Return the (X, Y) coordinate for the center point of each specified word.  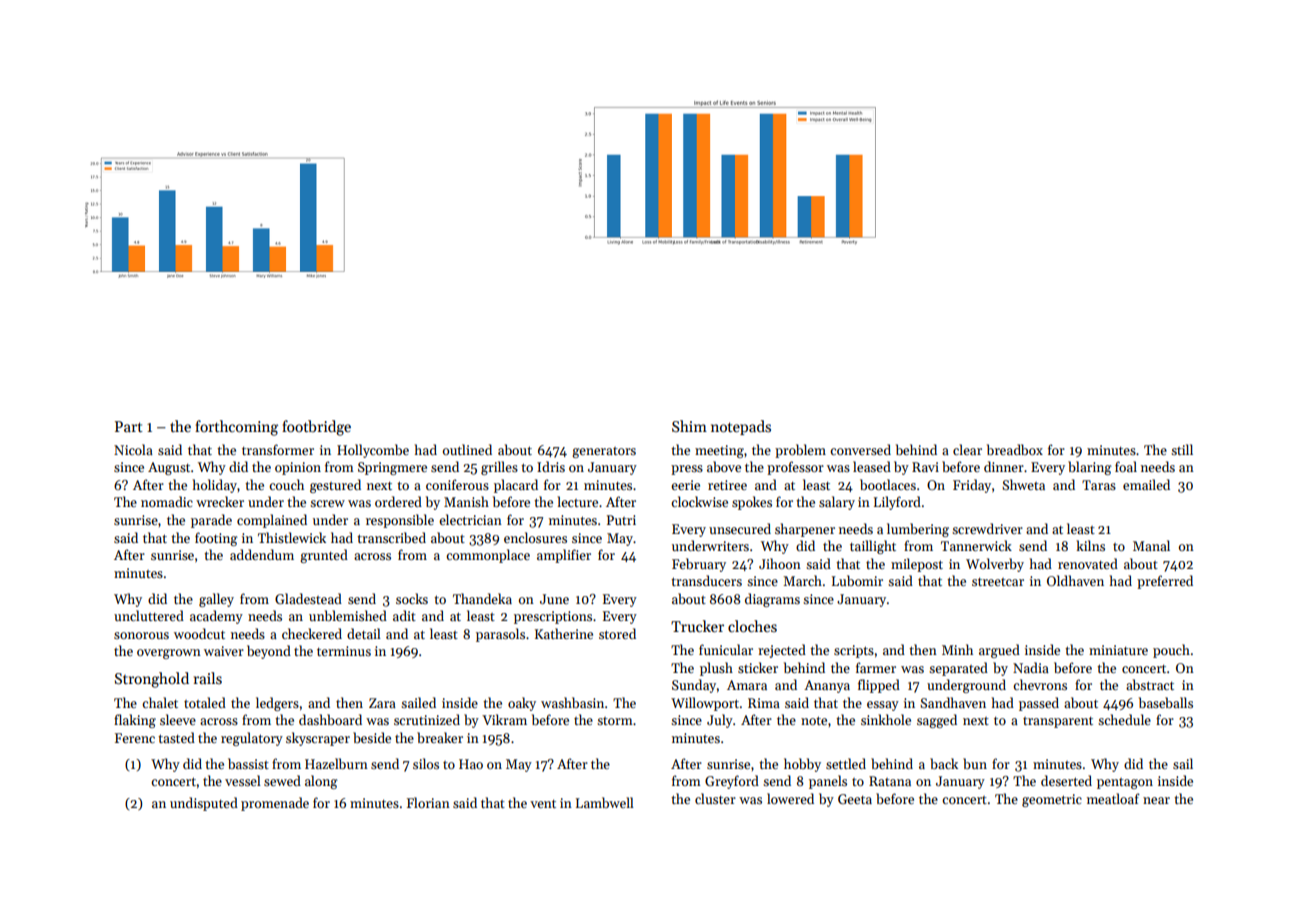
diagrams (772, 600)
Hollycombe (373, 451)
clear (967, 449)
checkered (312, 633)
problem (800, 451)
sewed (282, 780)
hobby (802, 765)
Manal (1151, 545)
